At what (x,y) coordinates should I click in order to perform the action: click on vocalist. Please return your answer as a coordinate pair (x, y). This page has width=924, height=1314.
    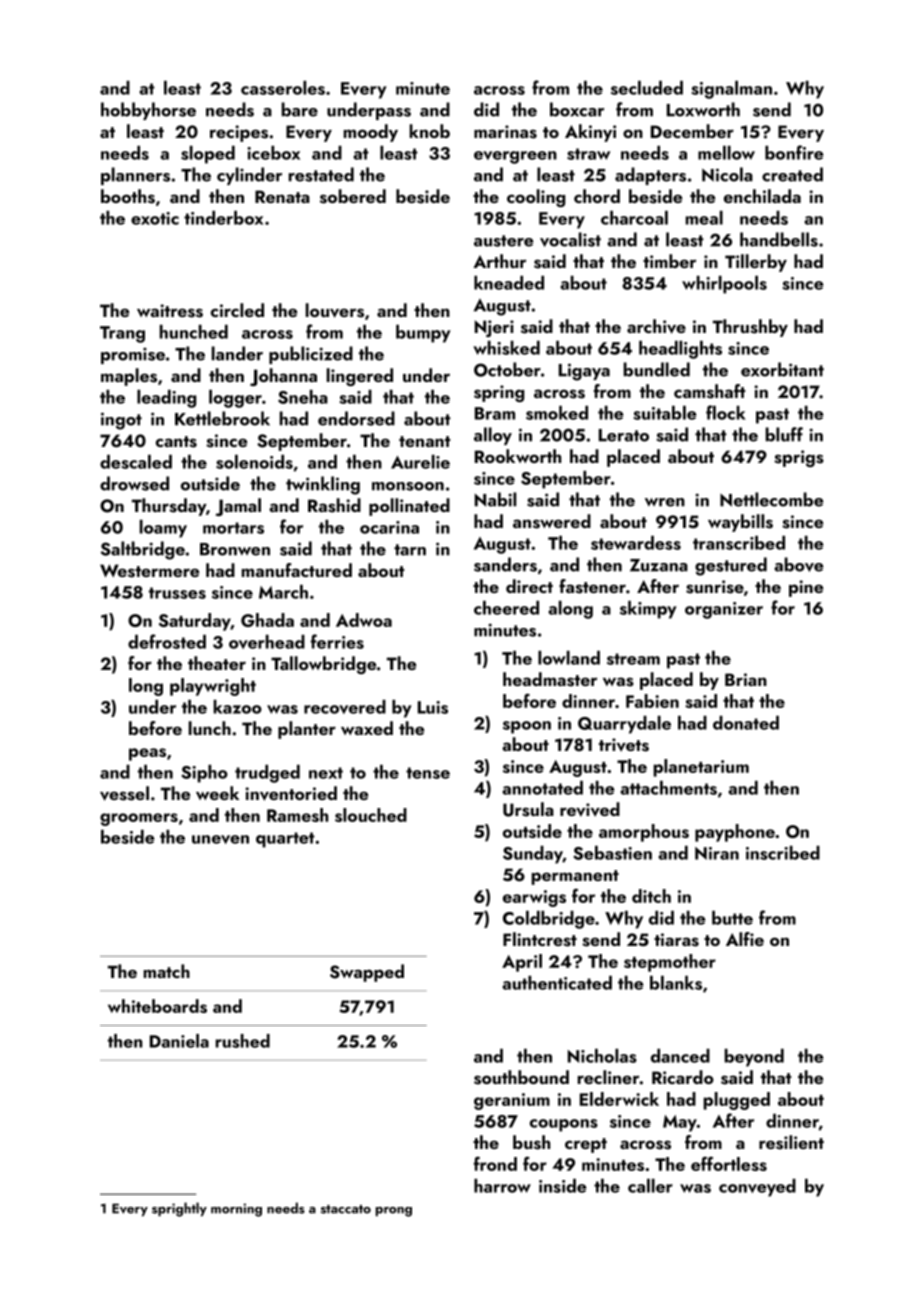
    Looking at the image, I should click on (570, 239).
